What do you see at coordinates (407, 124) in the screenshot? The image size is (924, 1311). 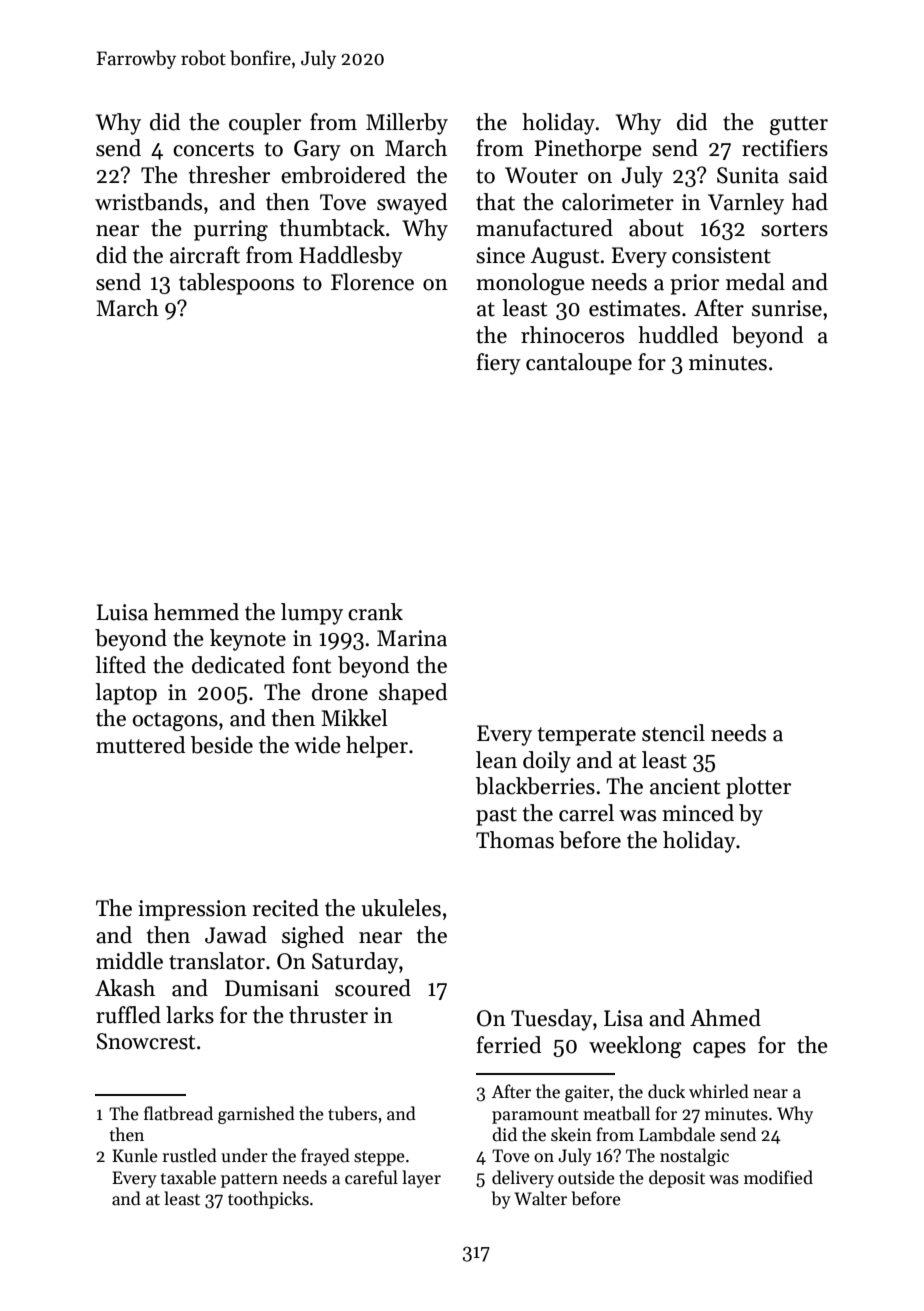 I see `Millerby` at bounding box center [407, 124].
